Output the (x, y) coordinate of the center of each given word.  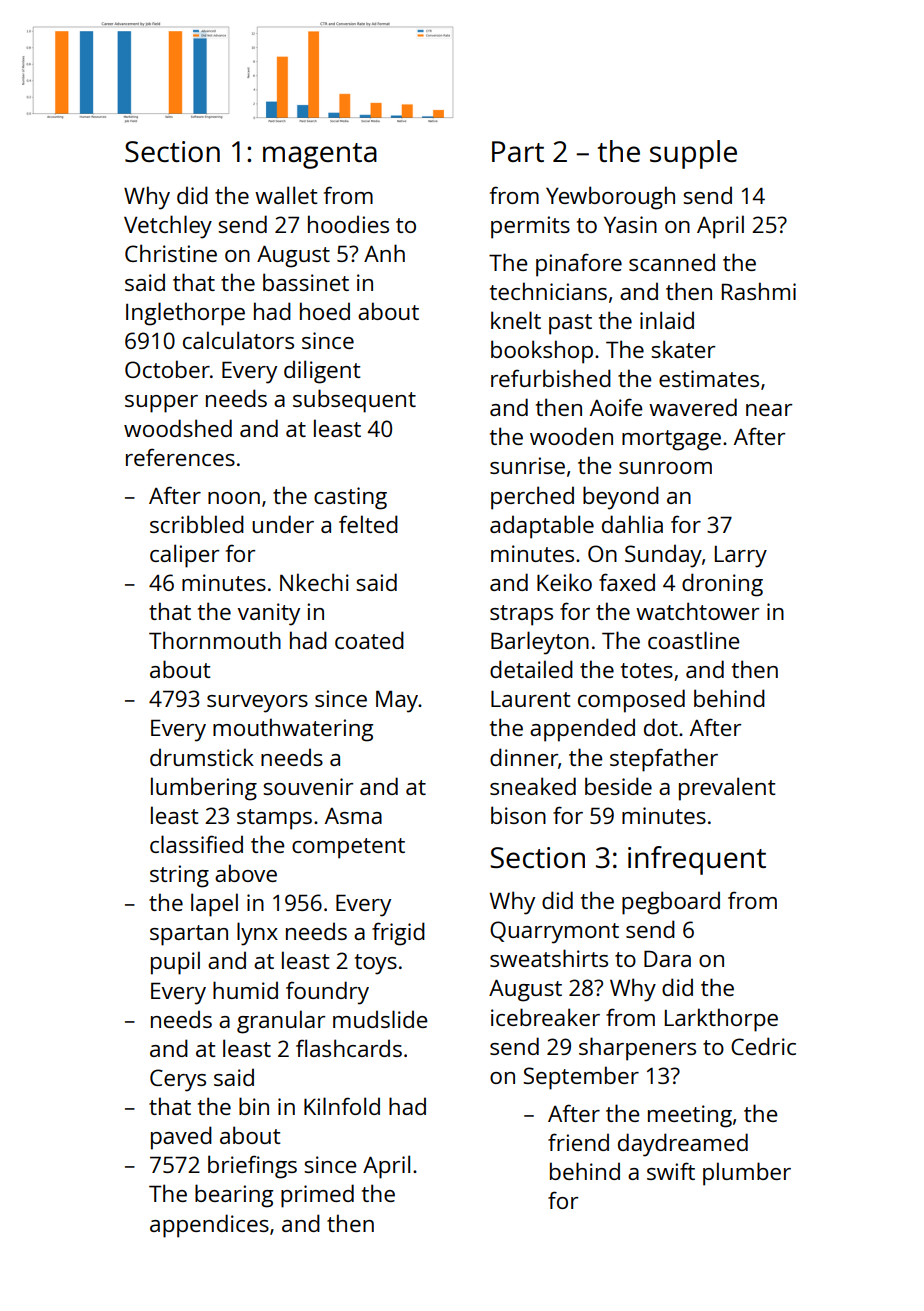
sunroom (665, 468)
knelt (516, 320)
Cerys (178, 1080)
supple (693, 154)
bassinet (306, 282)
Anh (384, 253)
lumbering (204, 789)
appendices (209, 1226)
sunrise (527, 465)
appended (582, 730)
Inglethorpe (185, 314)
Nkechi (314, 582)
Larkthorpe (721, 1020)
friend (578, 1142)
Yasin (630, 224)
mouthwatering (293, 730)
